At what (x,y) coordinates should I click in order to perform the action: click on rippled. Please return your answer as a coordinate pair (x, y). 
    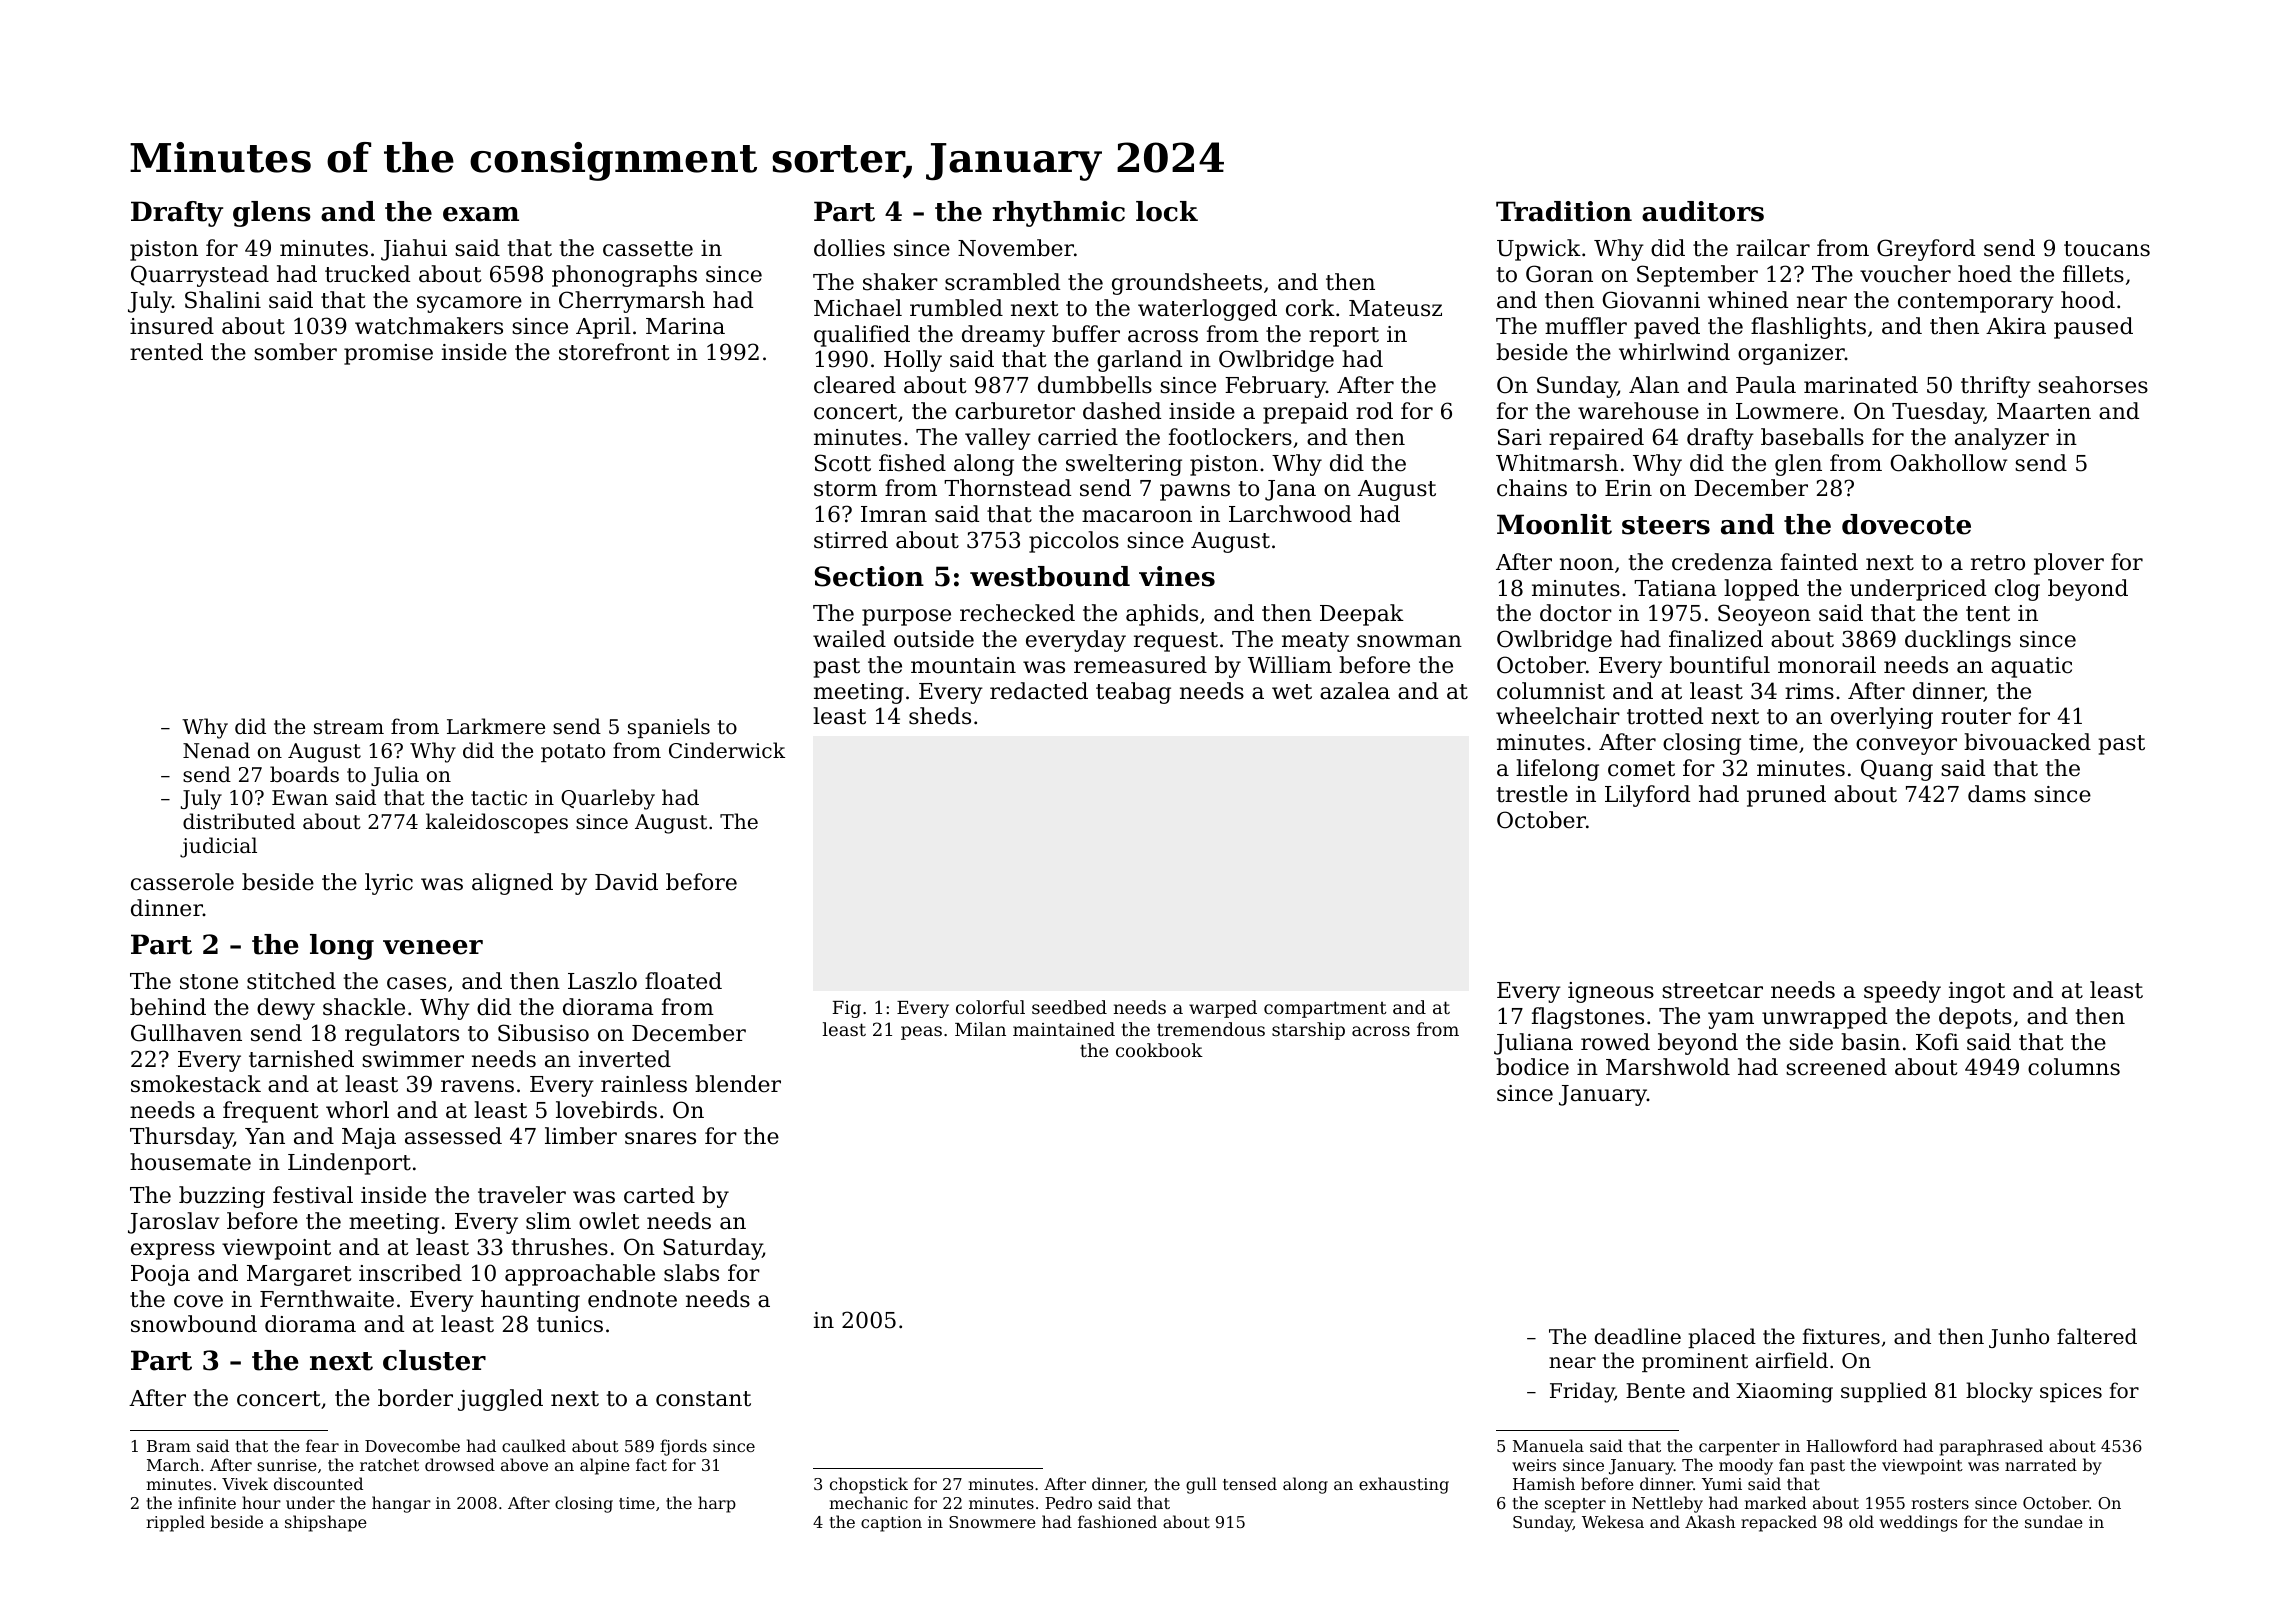
    Looking at the image, I should click on (175, 1523).
